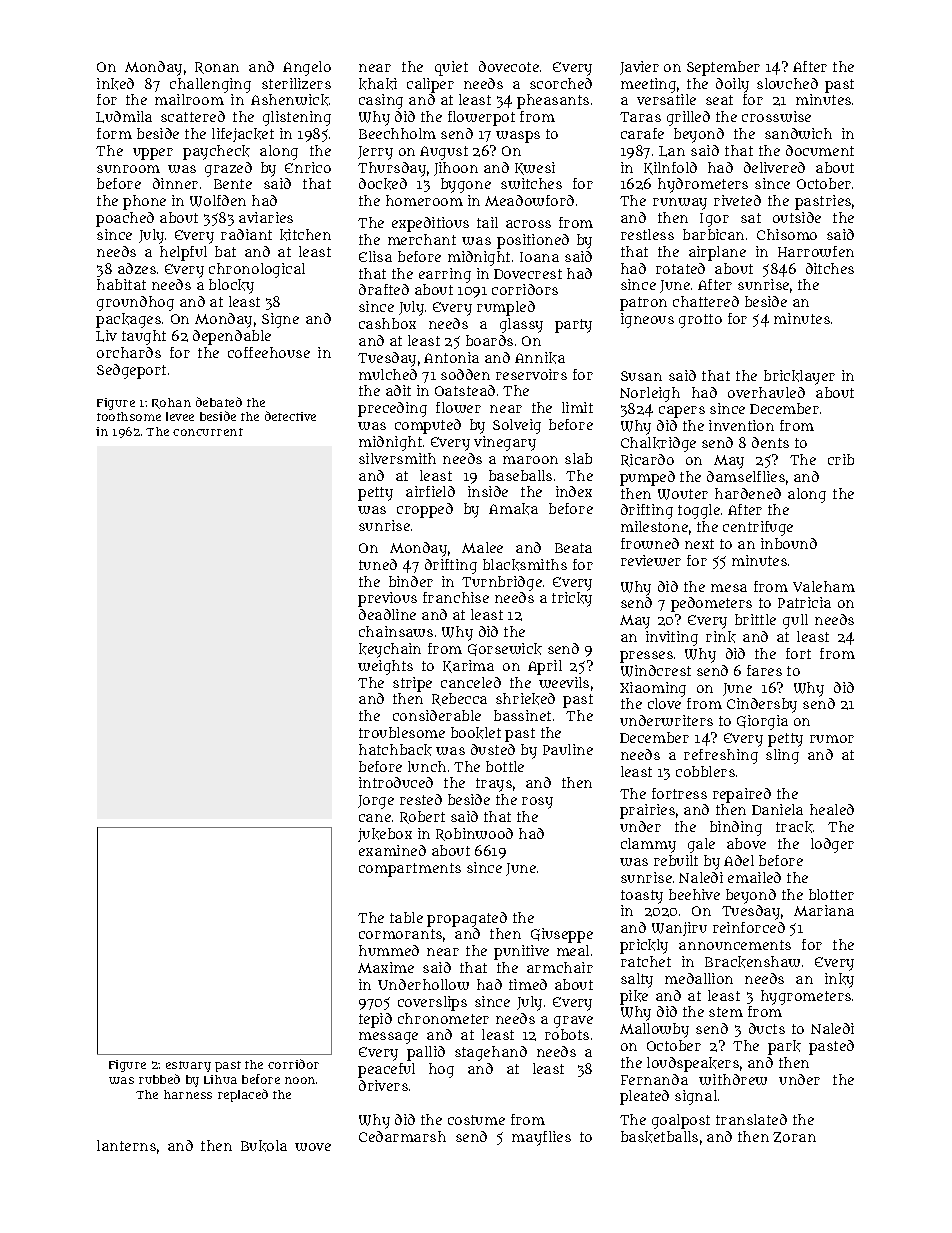 The image size is (952, 1233). Describe the element at coordinates (300, 1080) in the screenshot. I see `noon` at that location.
